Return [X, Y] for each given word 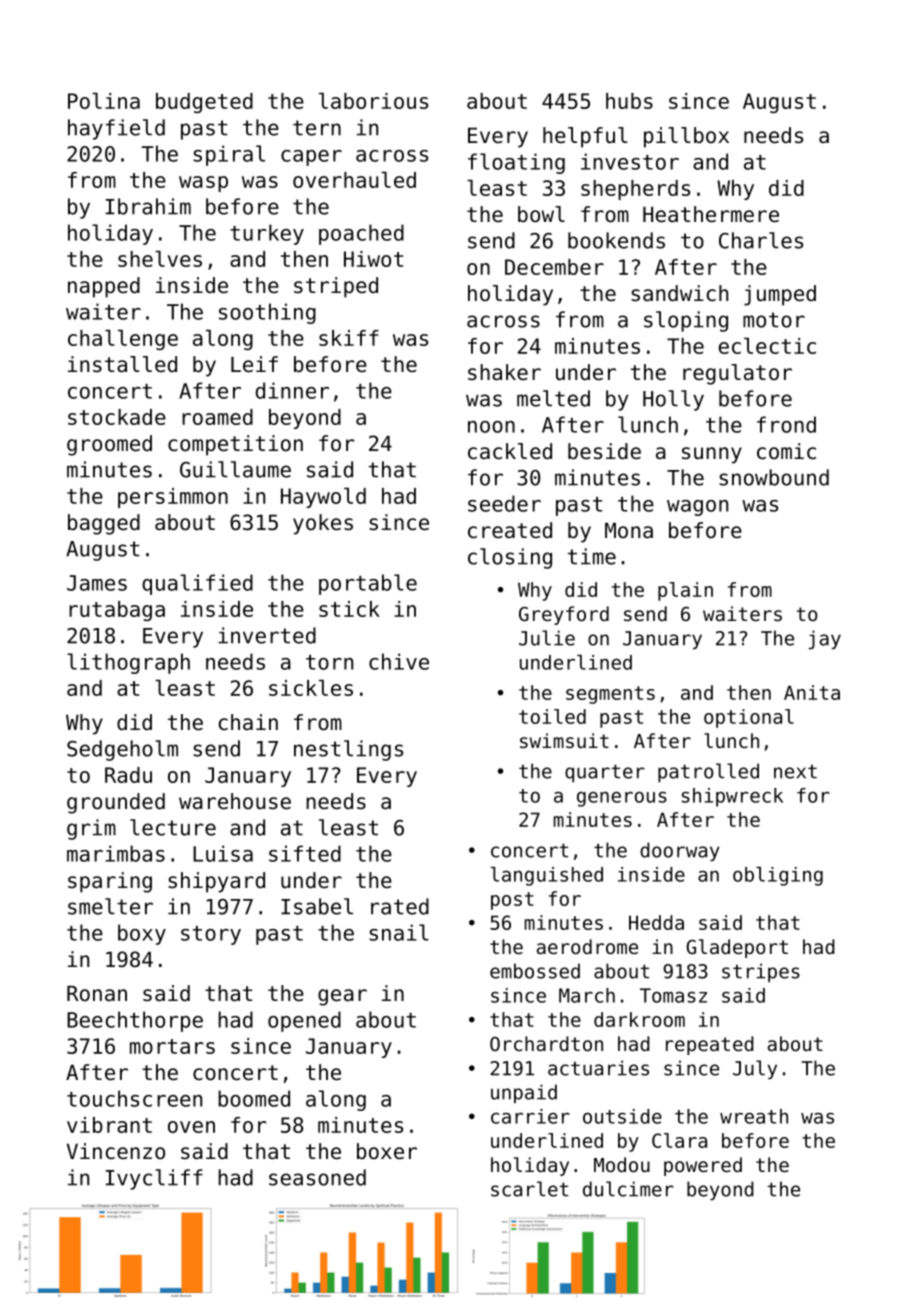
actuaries [598, 1068]
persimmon [173, 498]
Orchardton [546, 1043]
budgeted [204, 103]
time [592, 556]
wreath [754, 1116]
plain [685, 591]
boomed [254, 1098]
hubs [629, 101]
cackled [510, 451]
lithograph [128, 663]
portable [368, 584]
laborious [373, 101]
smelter [110, 906]
